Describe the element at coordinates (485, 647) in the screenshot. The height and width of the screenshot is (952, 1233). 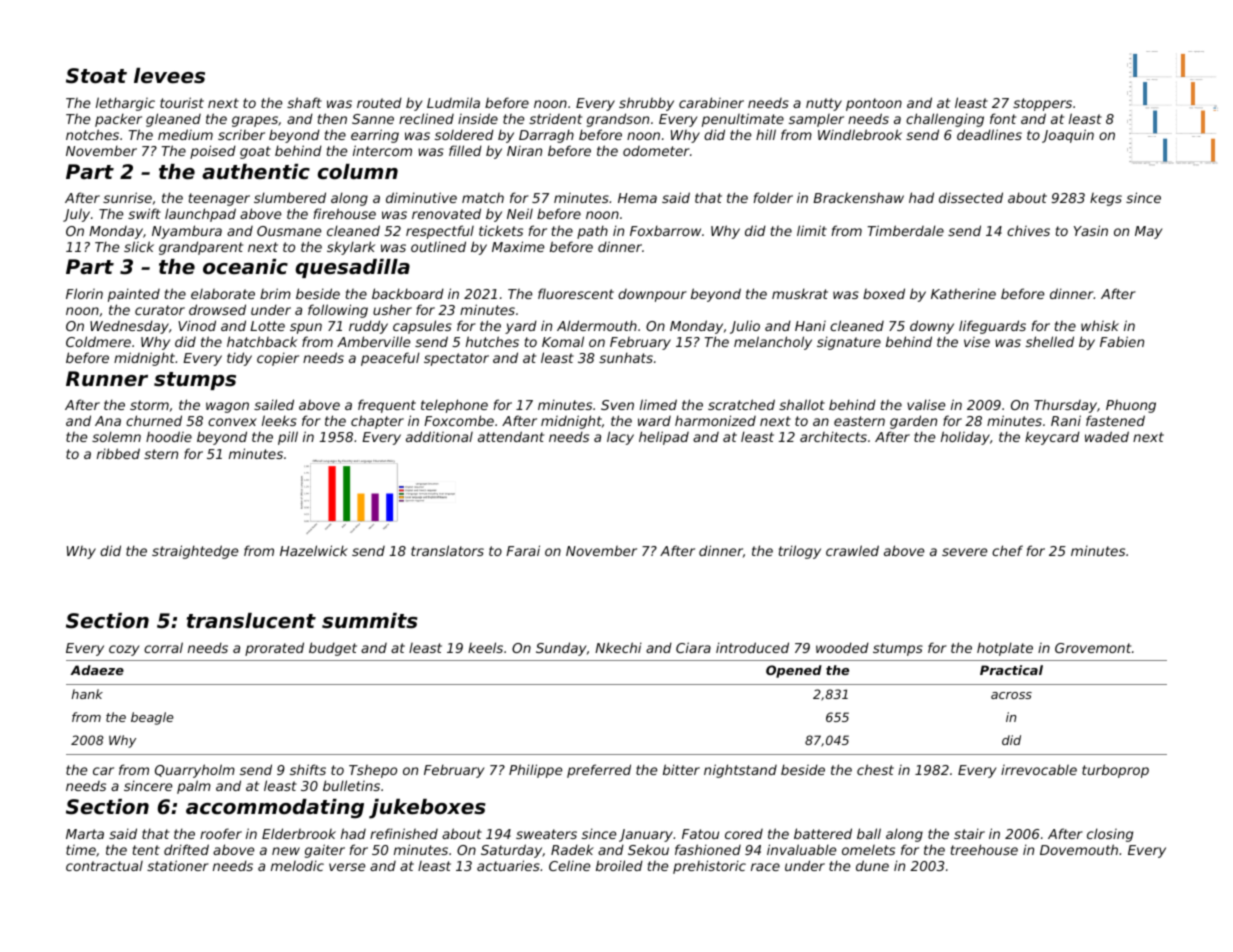
I see `keels` at that location.
